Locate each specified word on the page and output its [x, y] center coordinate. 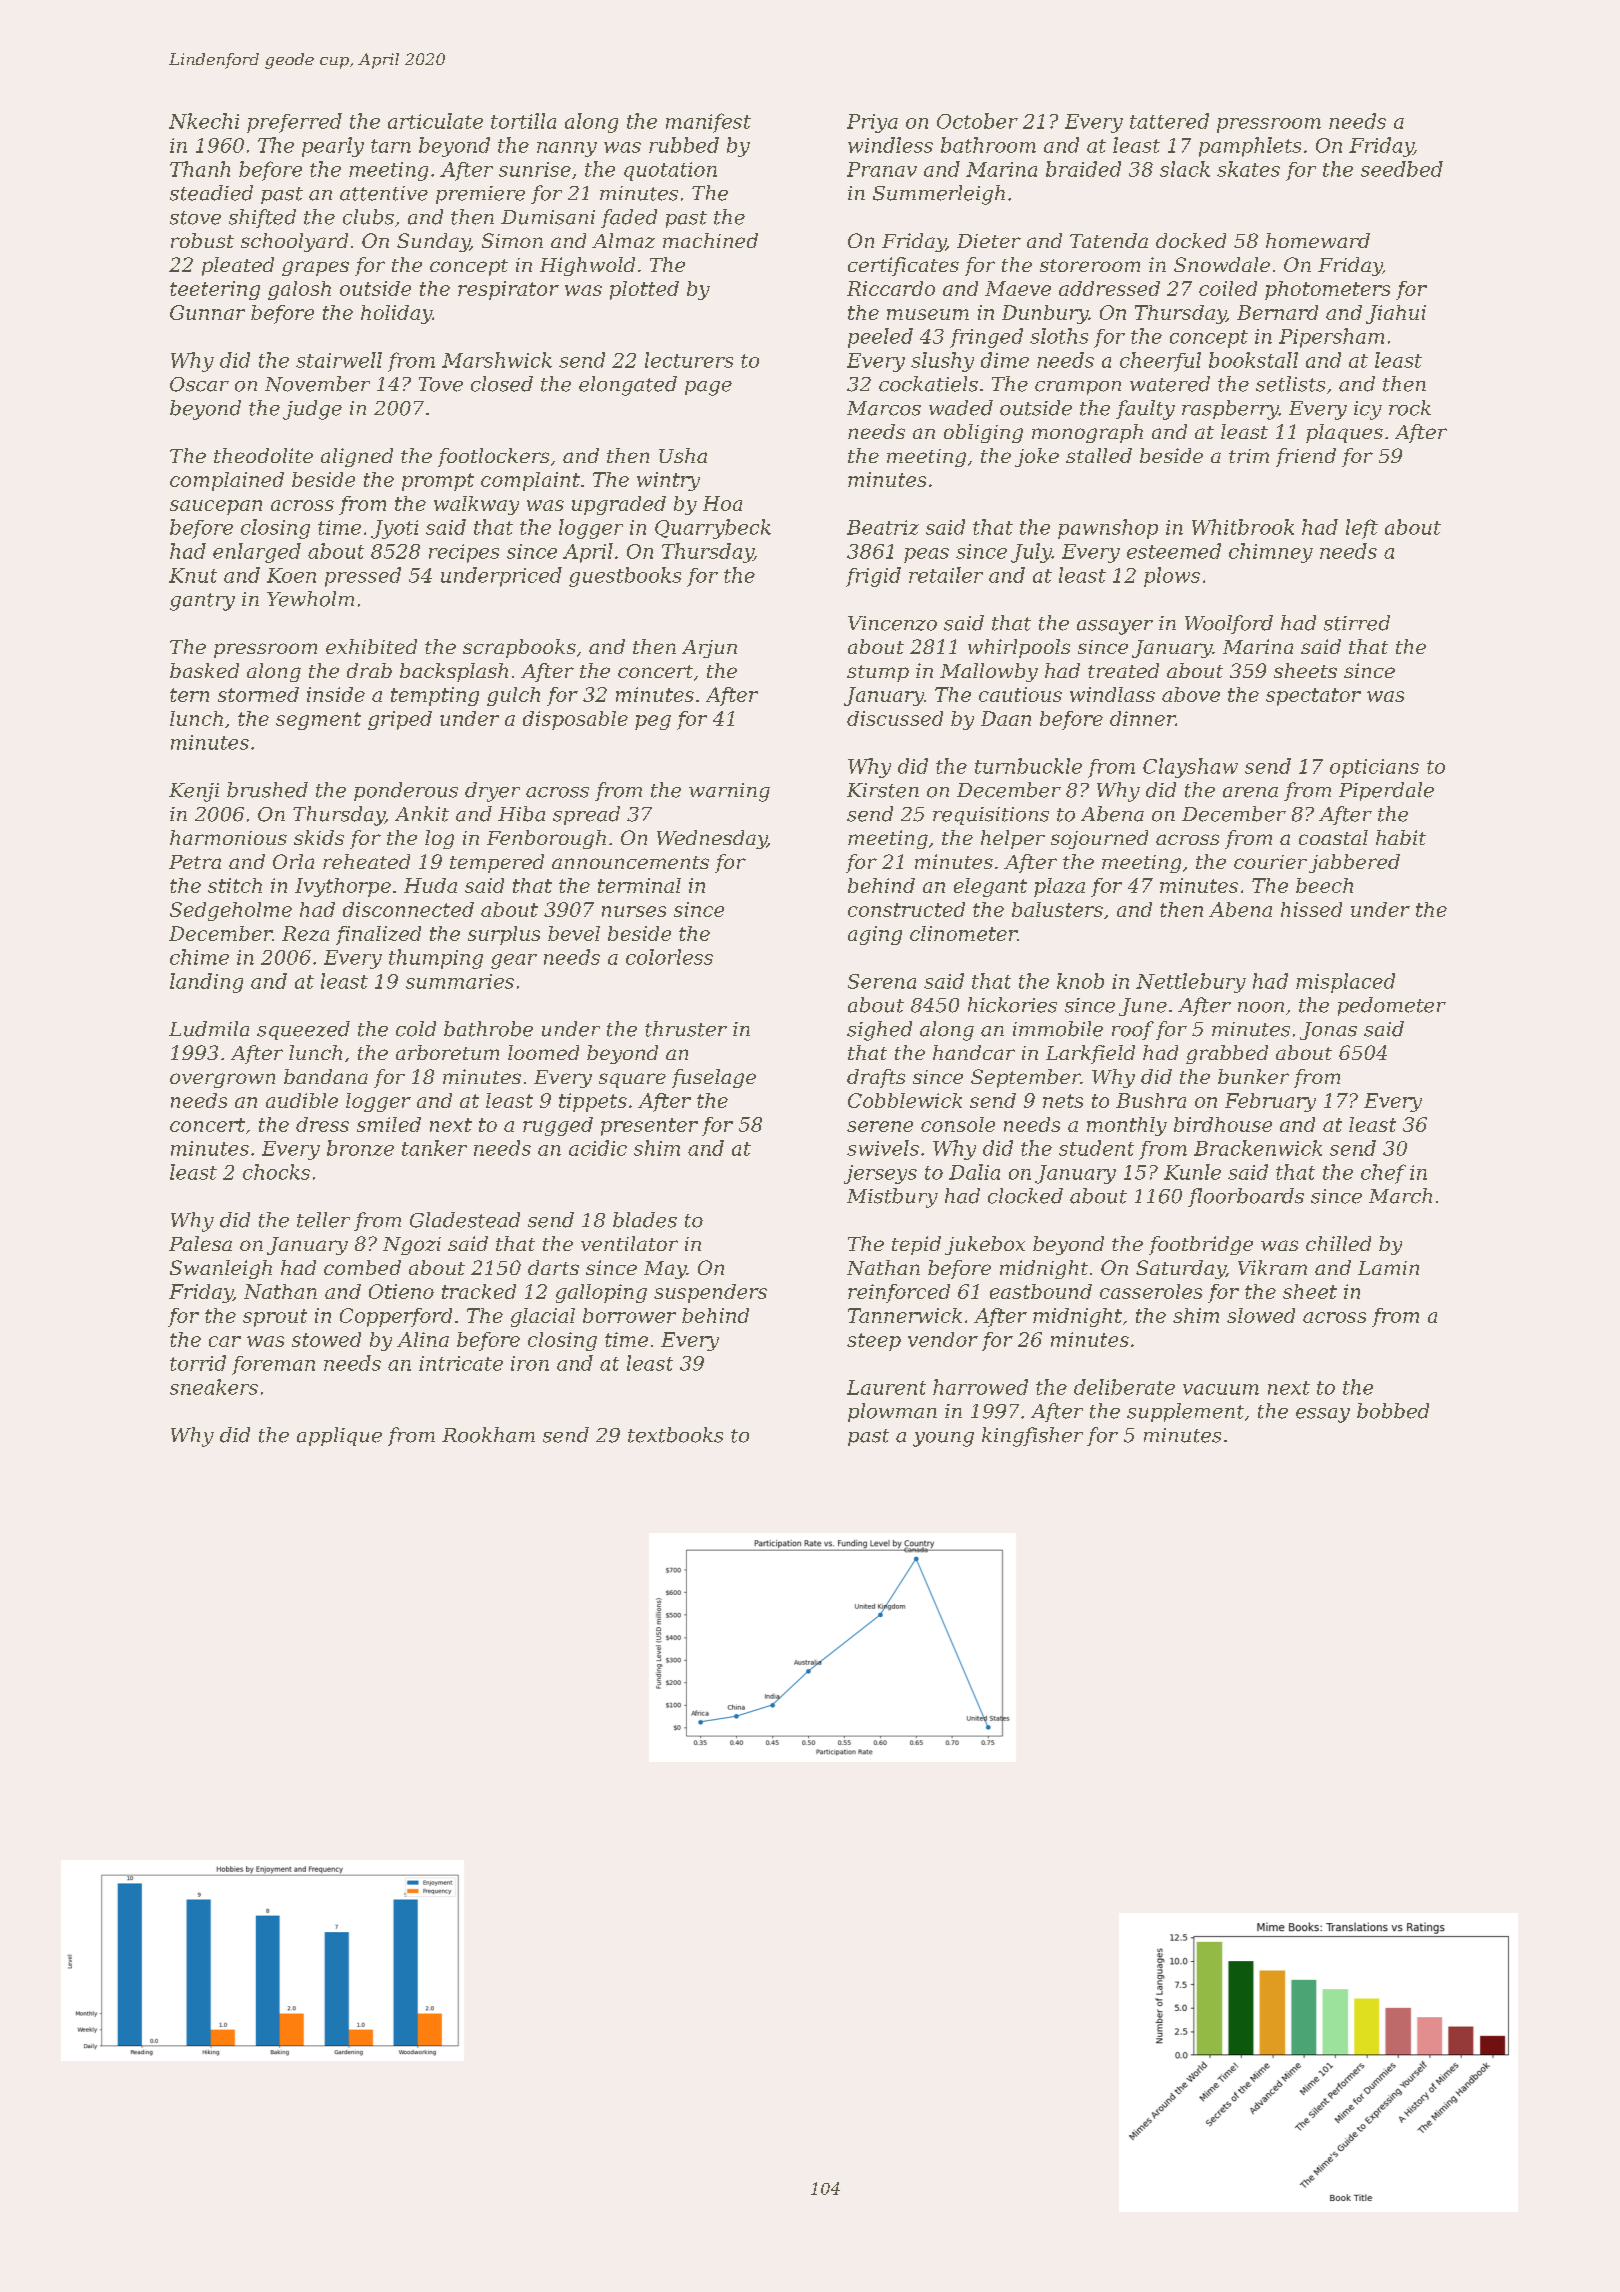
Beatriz [883, 527]
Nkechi [204, 121]
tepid [916, 1245]
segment [318, 721]
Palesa [200, 1243]
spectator [1313, 697]
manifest [708, 123]
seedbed [1402, 169]
